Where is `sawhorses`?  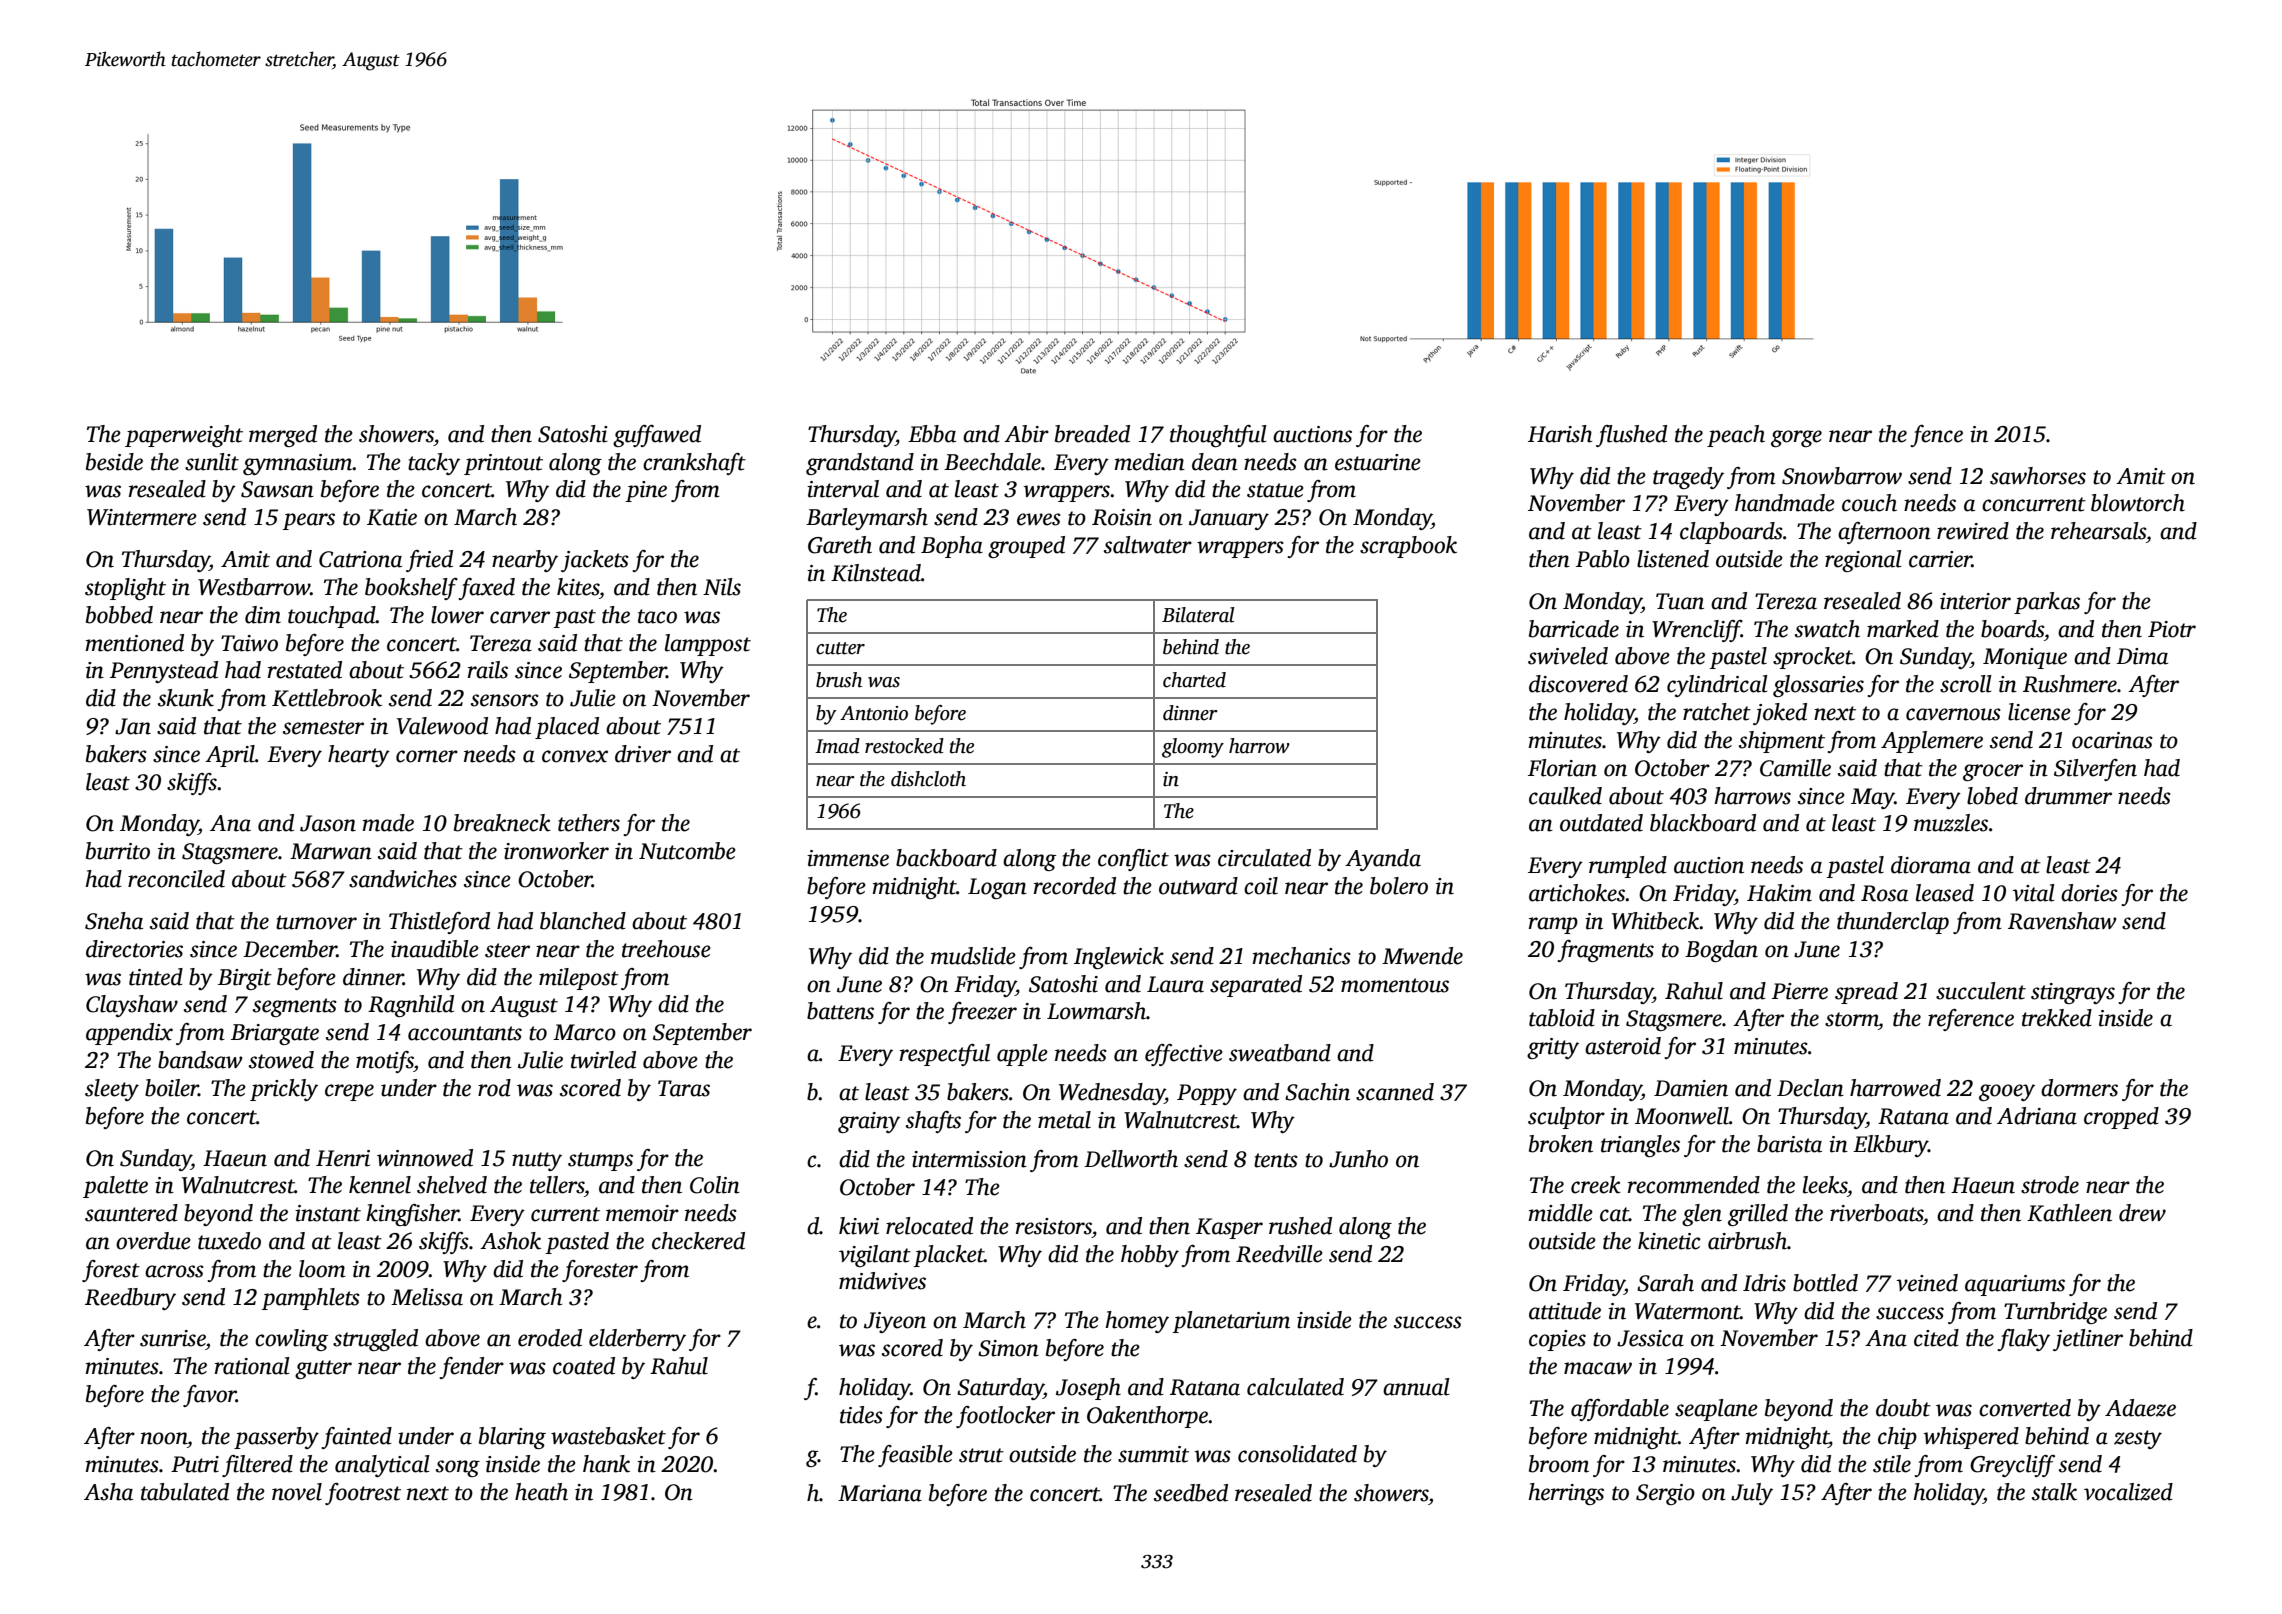
sawhorses is located at coordinates (2038, 476).
